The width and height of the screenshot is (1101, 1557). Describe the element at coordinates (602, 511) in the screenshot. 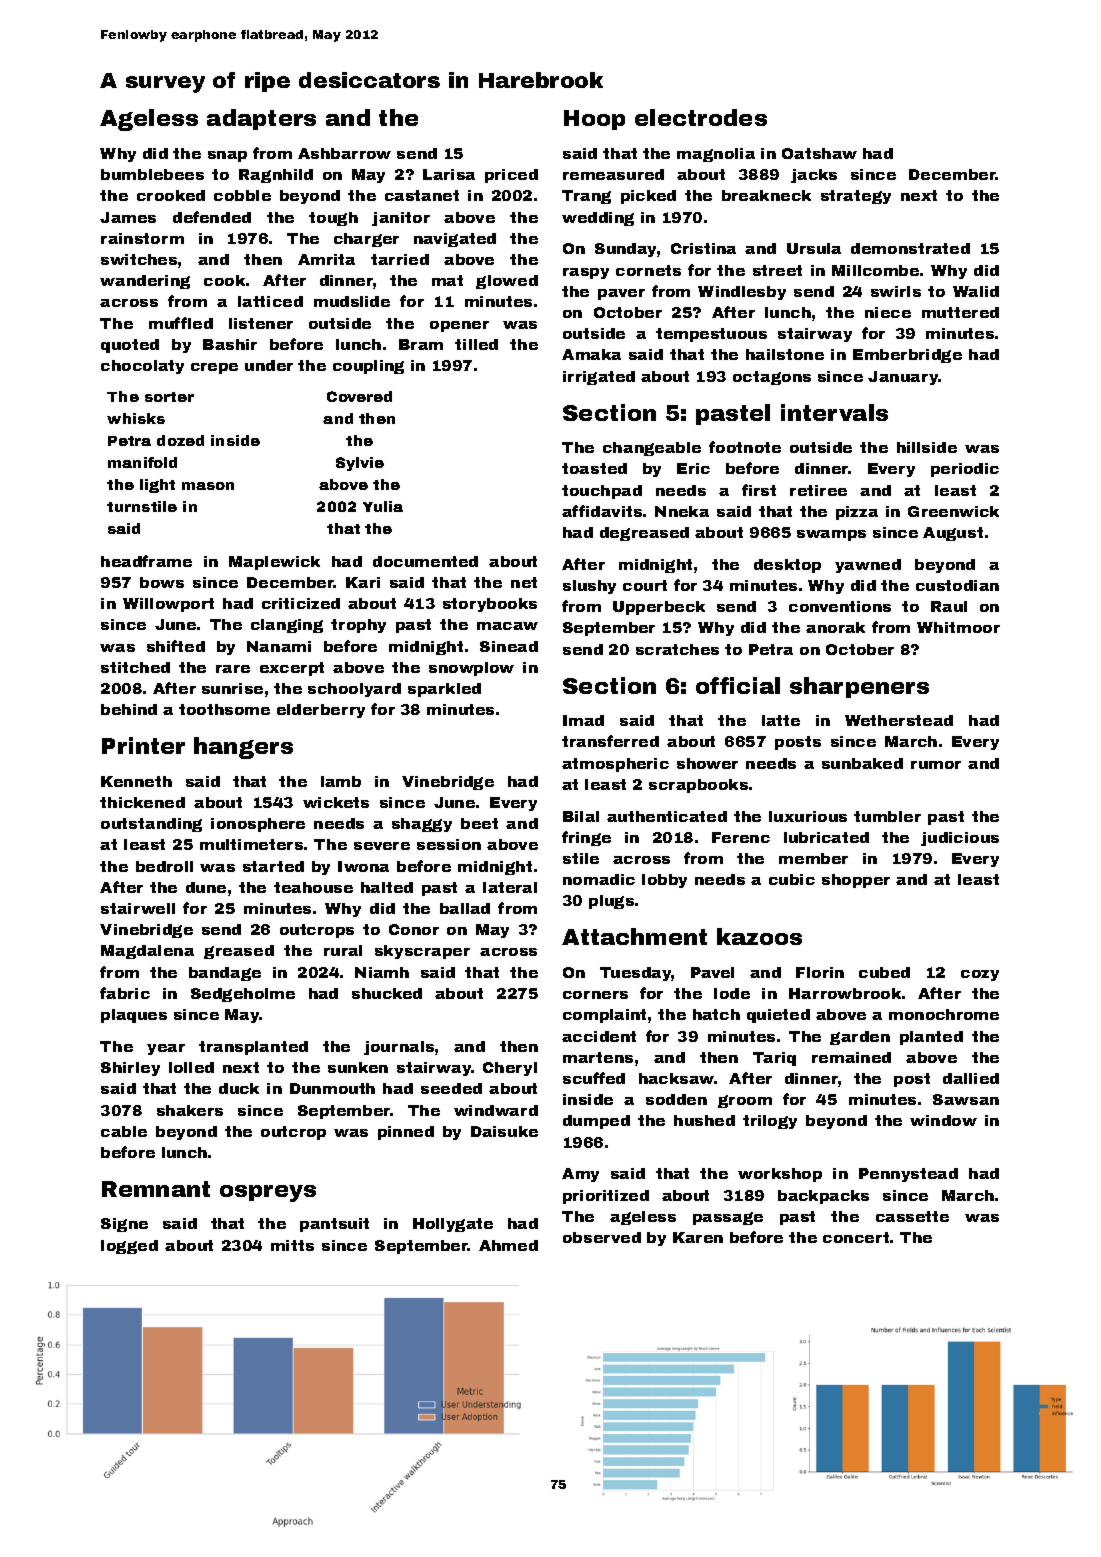

I see `affidavits` at that location.
